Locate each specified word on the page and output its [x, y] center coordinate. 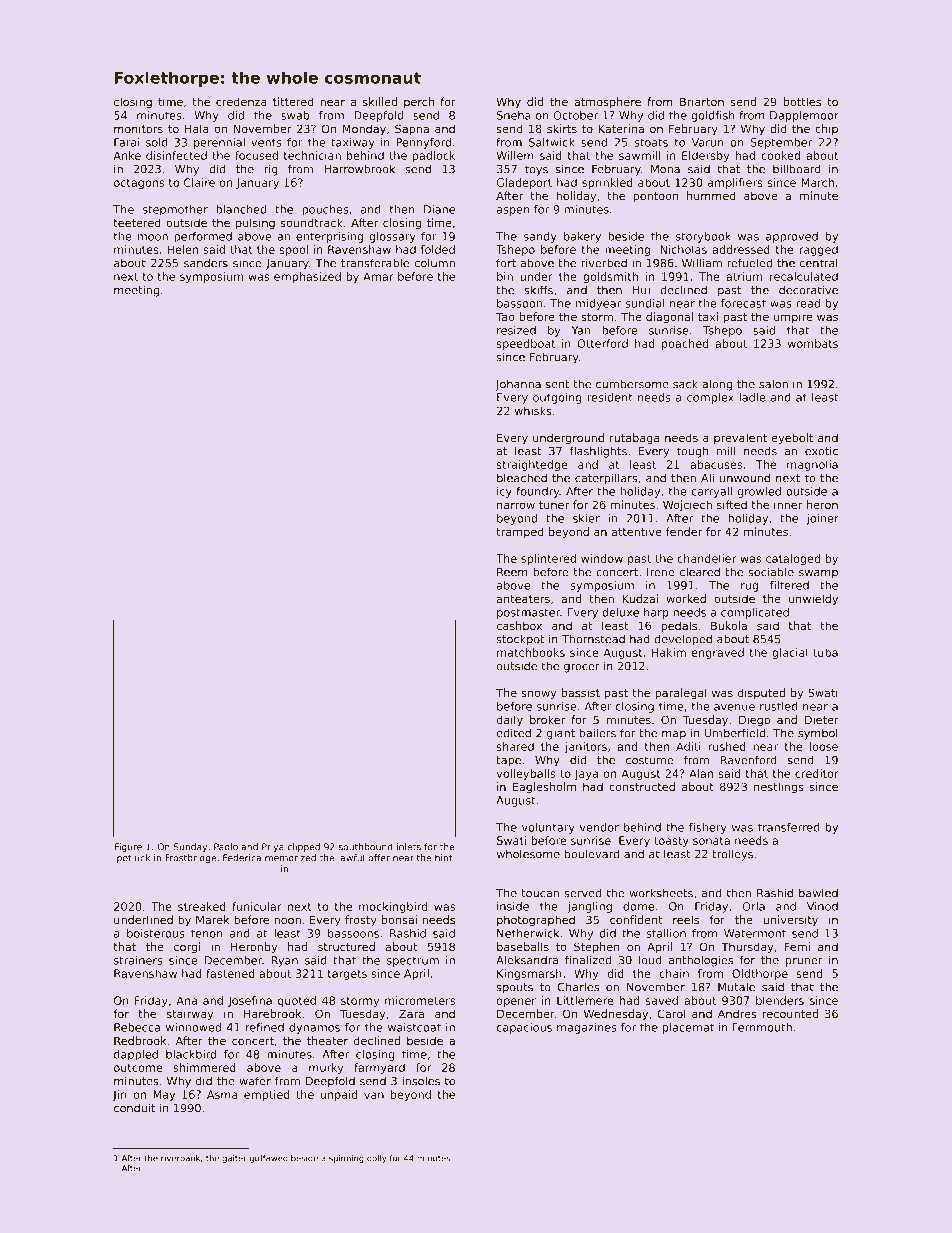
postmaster [528, 613]
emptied [267, 1095]
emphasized [307, 277]
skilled [380, 101]
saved [662, 1000]
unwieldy [813, 600]
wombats [813, 343]
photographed [536, 921]
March [817, 182]
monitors [138, 128]
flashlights [598, 452]
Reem [512, 572]
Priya [273, 847]
